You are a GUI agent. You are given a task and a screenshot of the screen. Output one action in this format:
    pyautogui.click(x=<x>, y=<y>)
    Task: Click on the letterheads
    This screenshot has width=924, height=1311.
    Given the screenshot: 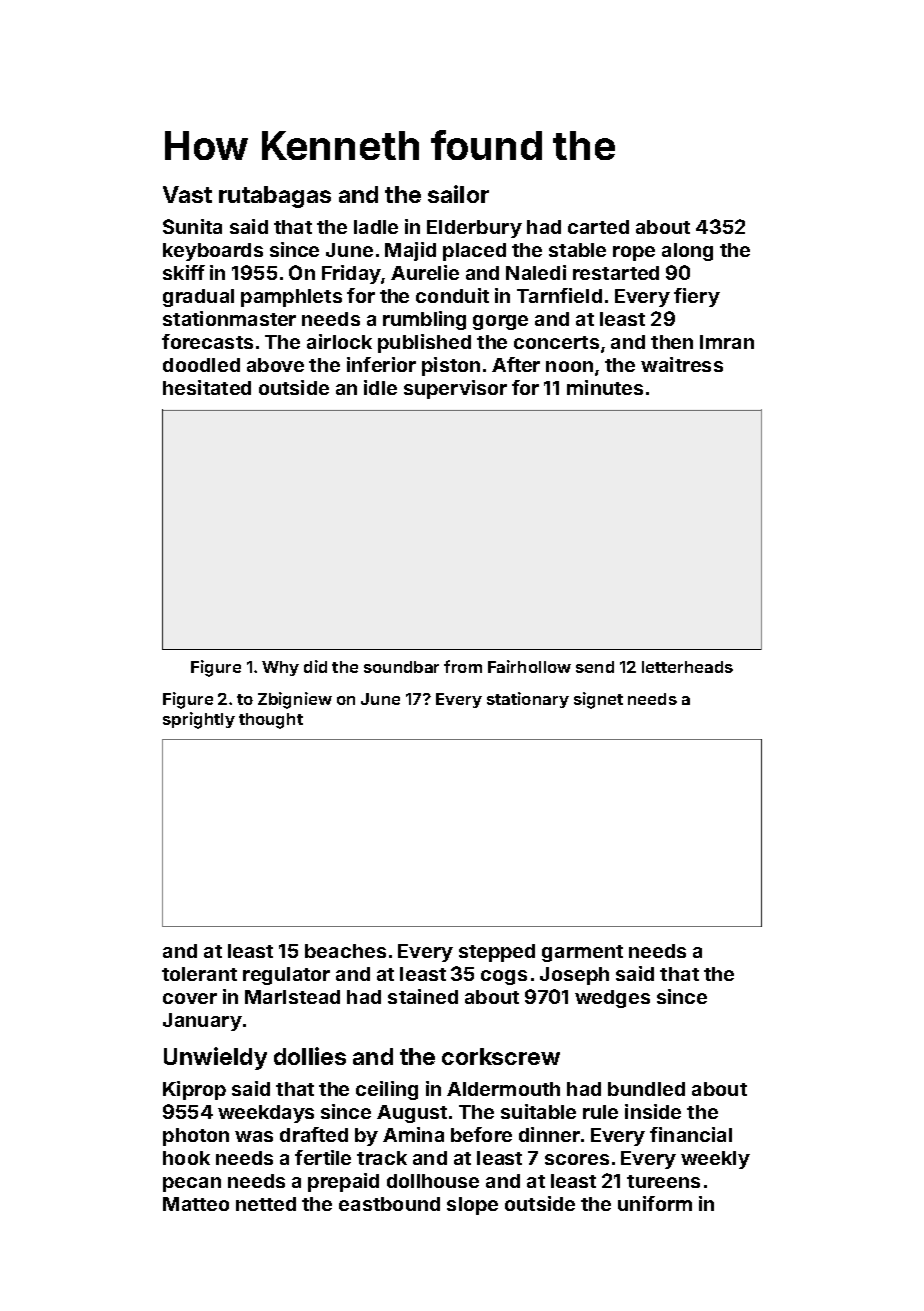 What is the action you would take?
    pyautogui.click(x=687, y=667)
